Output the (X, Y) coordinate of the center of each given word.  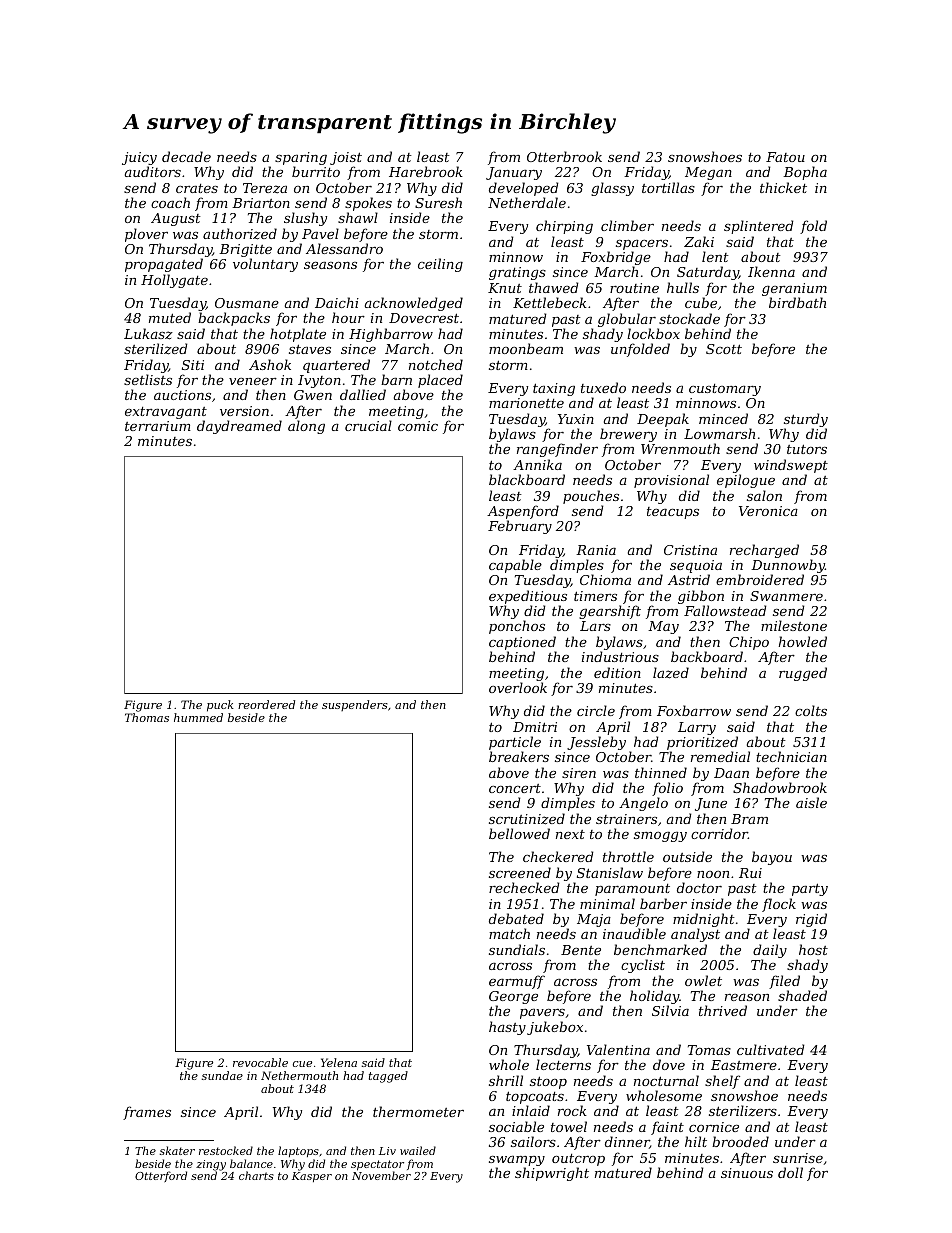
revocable (260, 1062)
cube (701, 302)
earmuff (517, 982)
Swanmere (786, 596)
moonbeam (526, 348)
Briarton (261, 203)
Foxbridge (616, 259)
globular (627, 320)
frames (147, 1113)
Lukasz (148, 334)
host (813, 949)
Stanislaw (610, 872)
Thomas (147, 717)
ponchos (517, 627)
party (810, 889)
